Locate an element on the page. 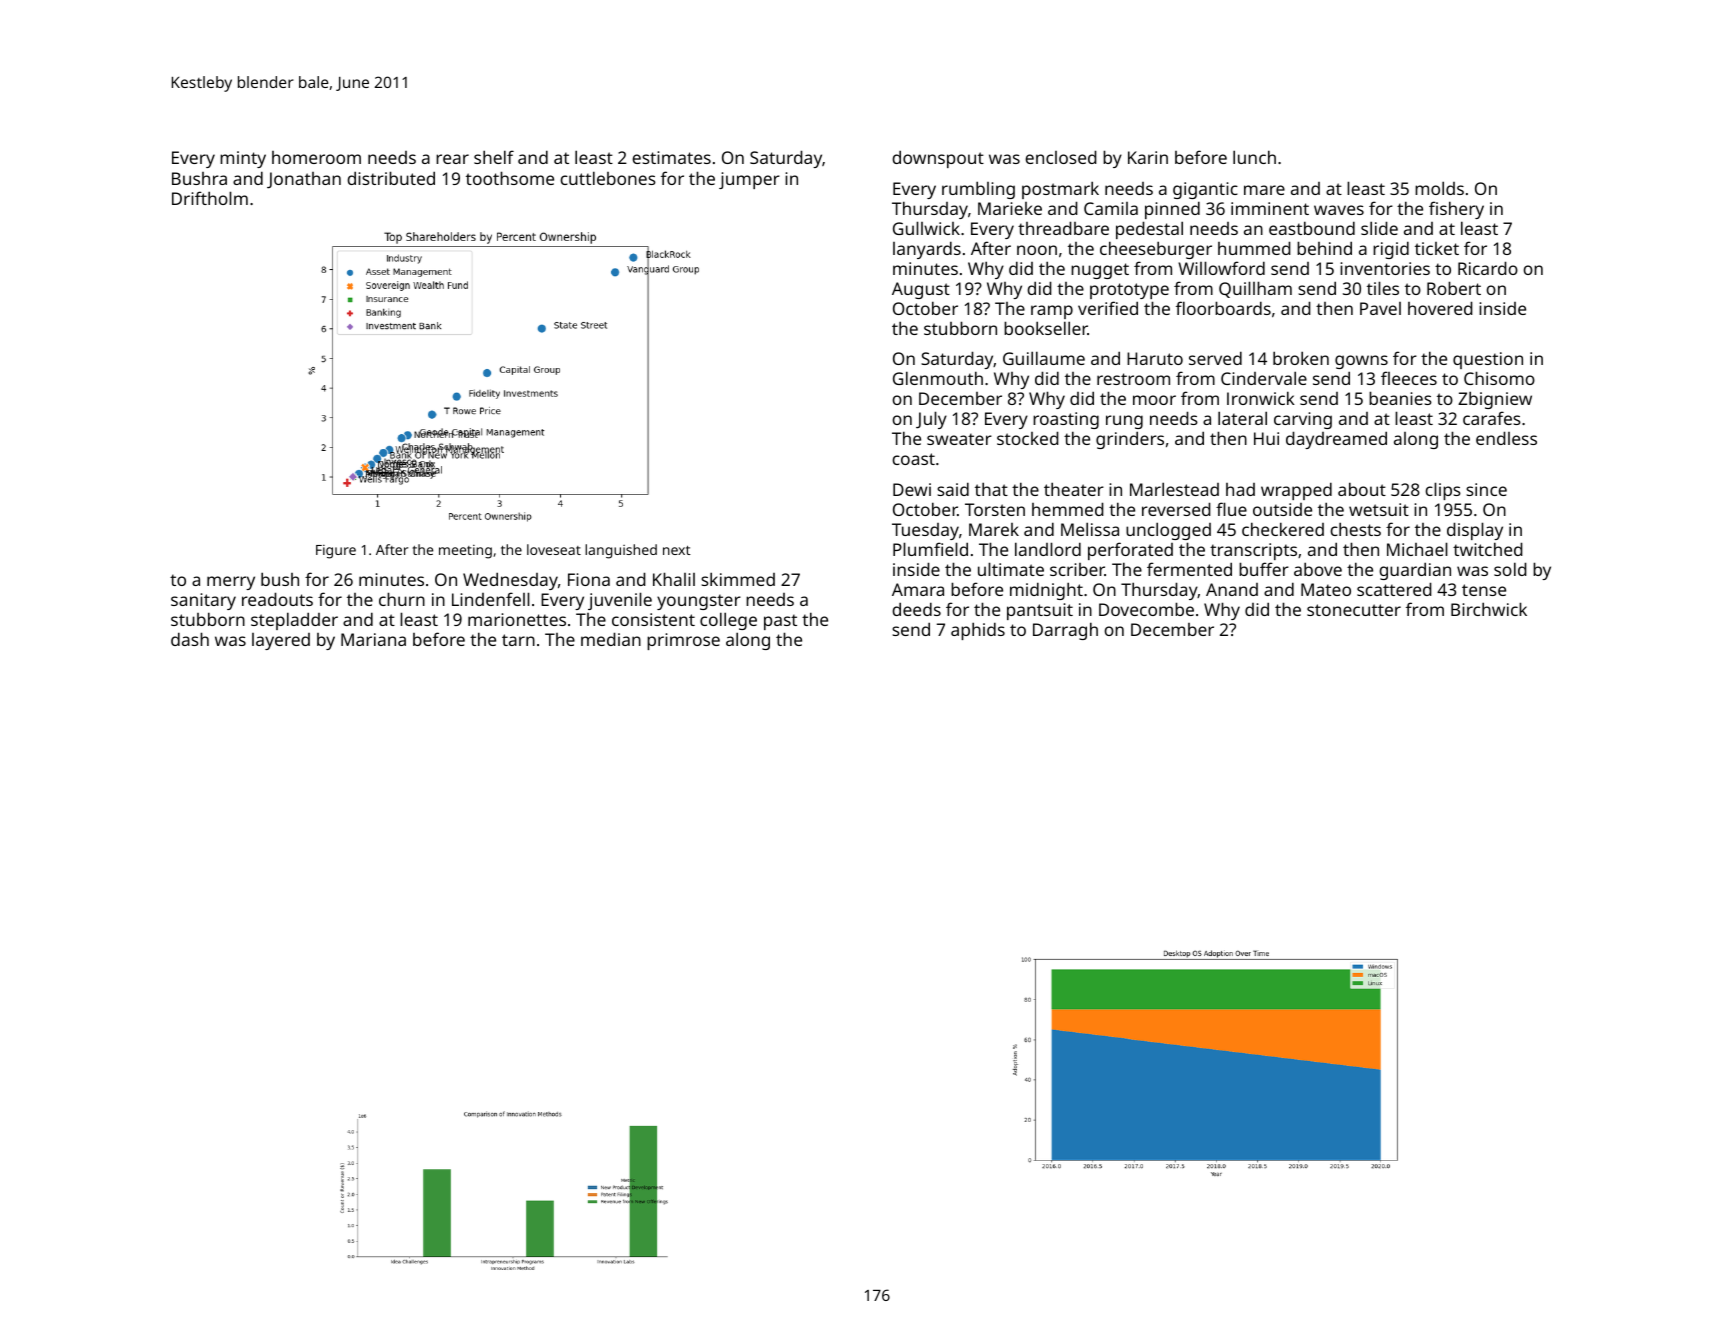 The width and height of the image is (1727, 1335). lateral is located at coordinates (1242, 418).
